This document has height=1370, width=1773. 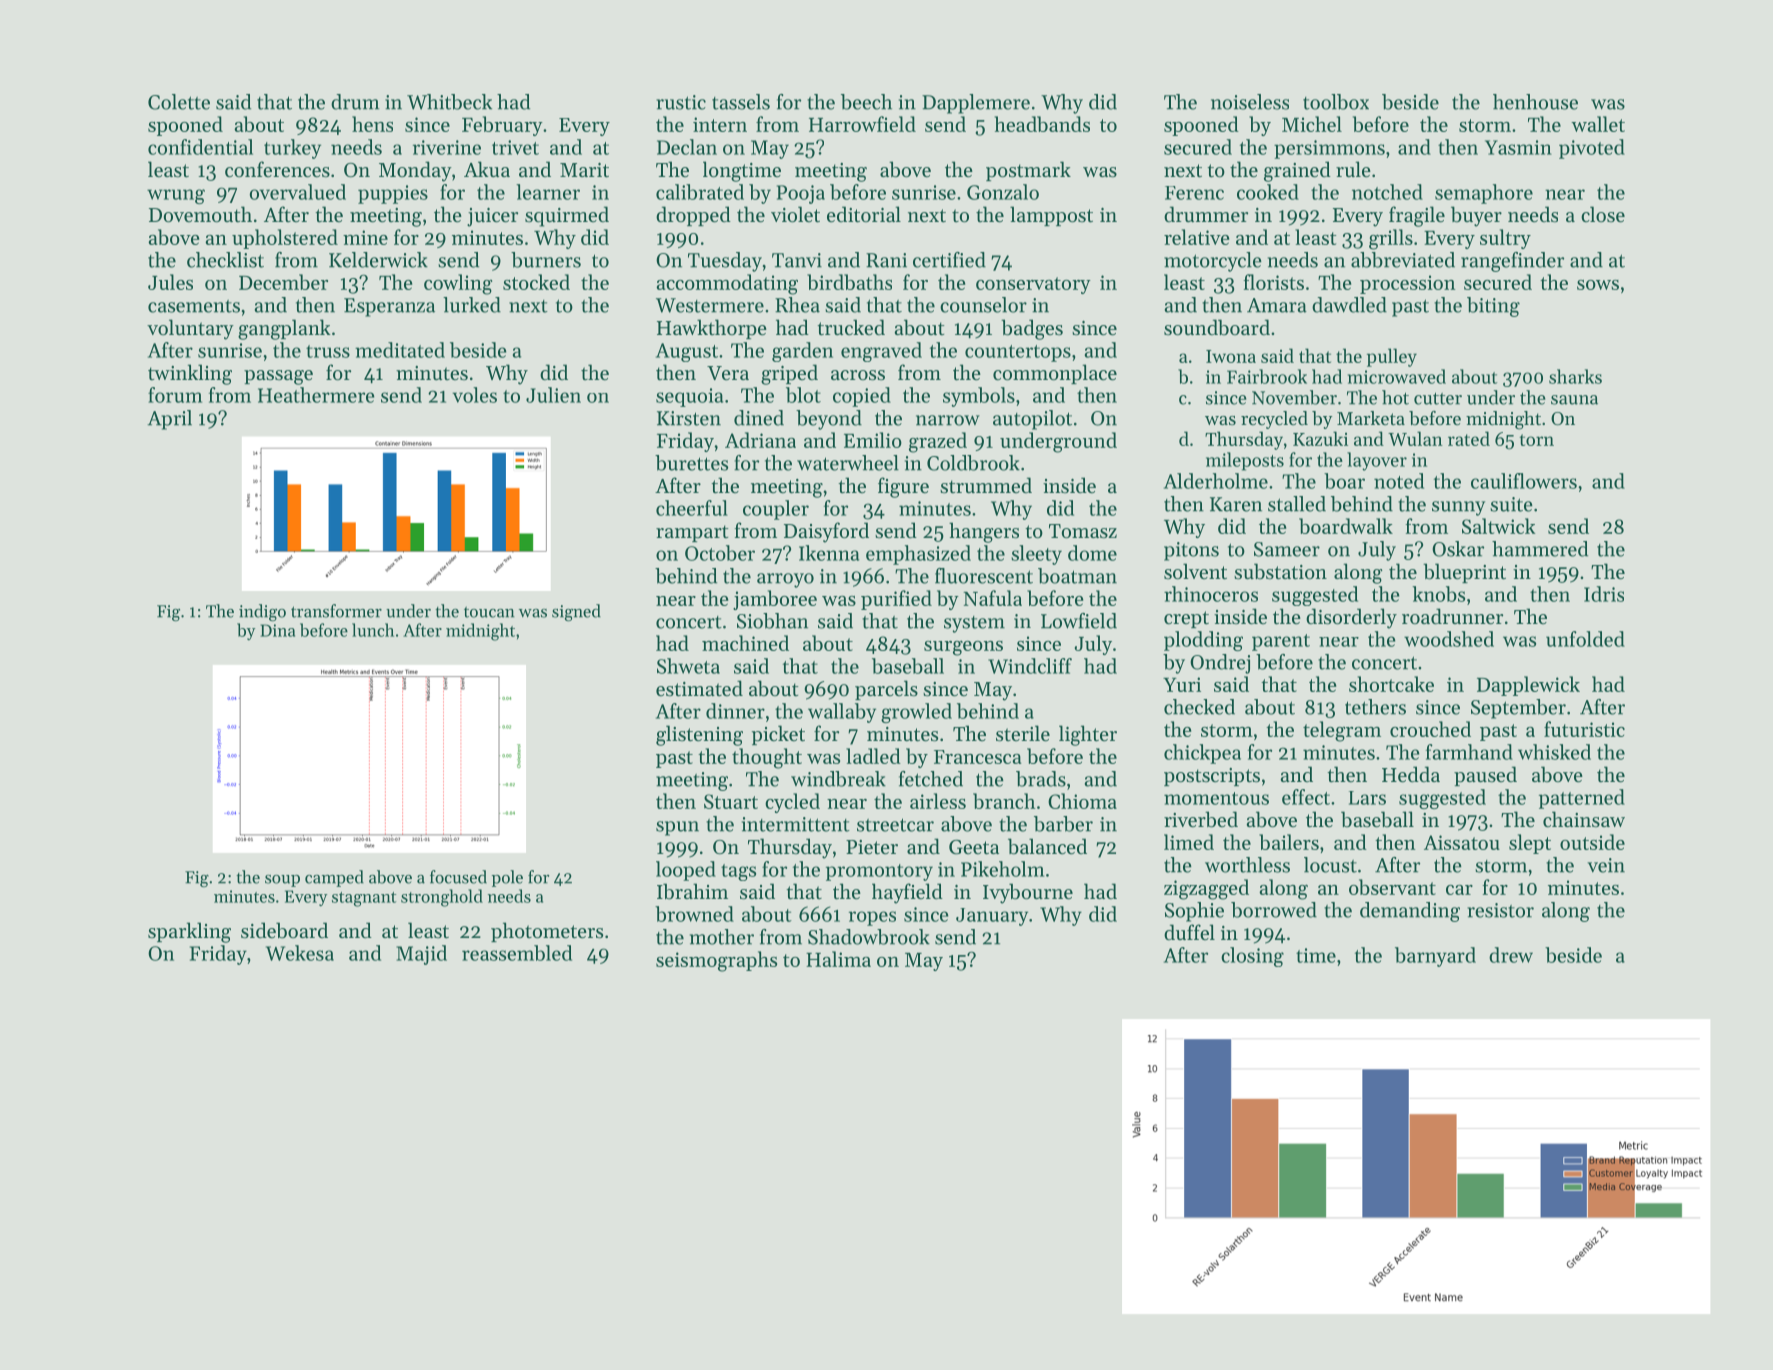 I want to click on sparkling, so click(x=189, y=932).
